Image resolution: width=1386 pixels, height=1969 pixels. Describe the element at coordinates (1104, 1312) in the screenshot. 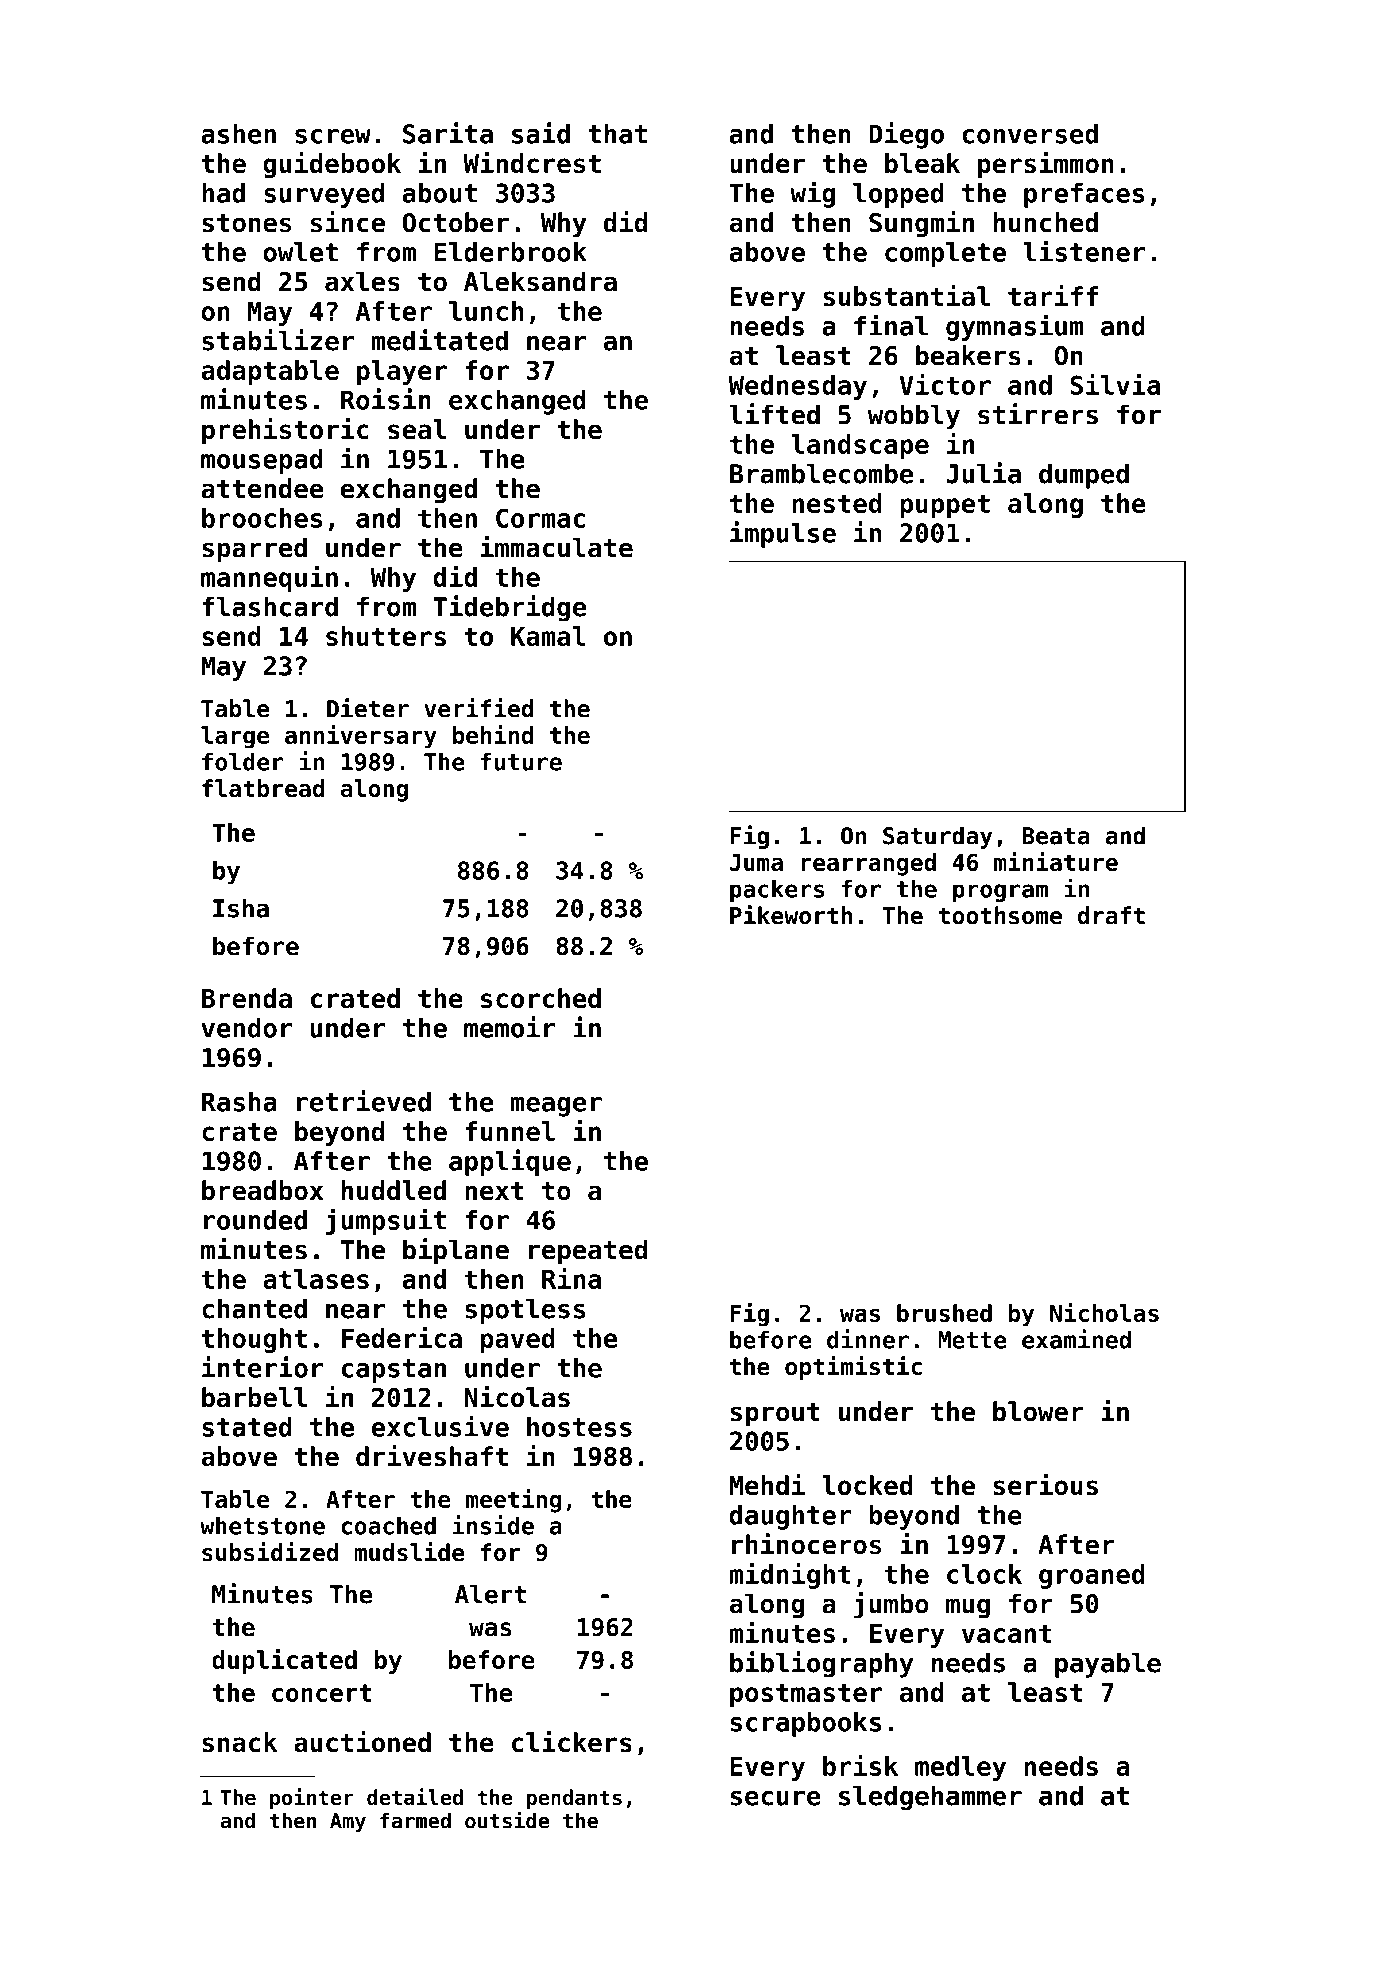

I see `Nicholas` at that location.
